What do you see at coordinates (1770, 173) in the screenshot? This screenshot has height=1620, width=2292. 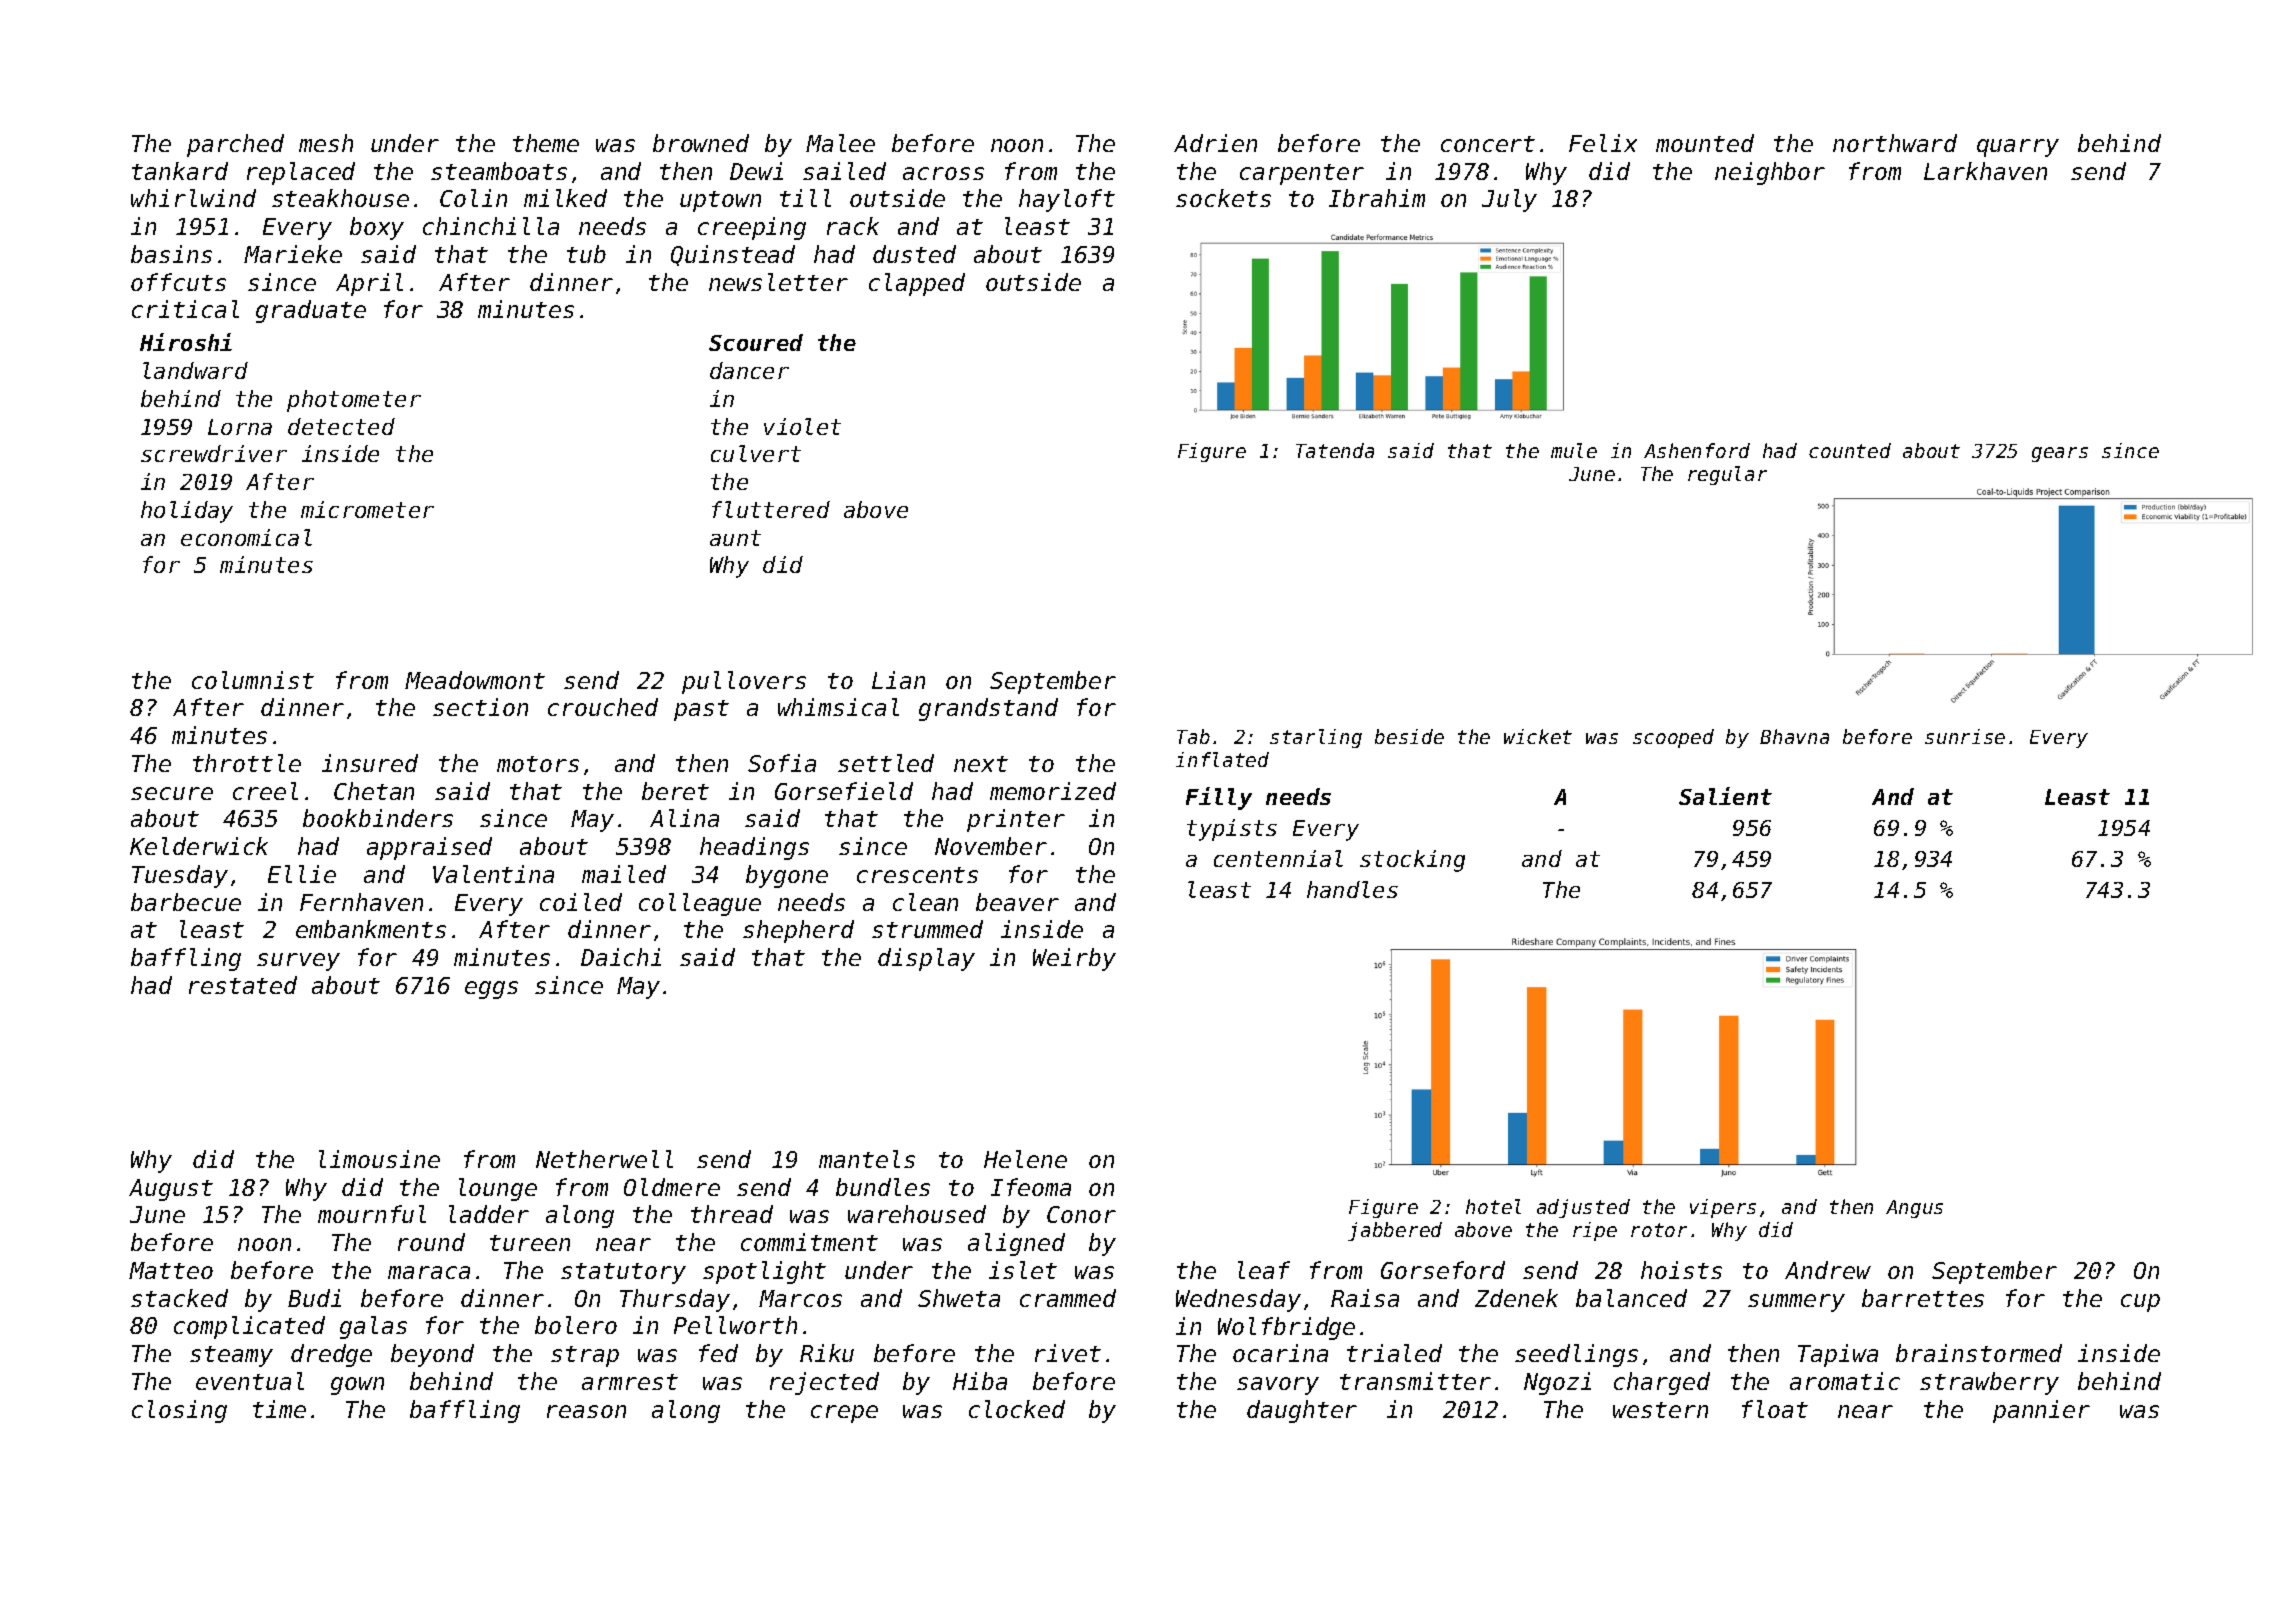 I see `neighbor` at bounding box center [1770, 173].
